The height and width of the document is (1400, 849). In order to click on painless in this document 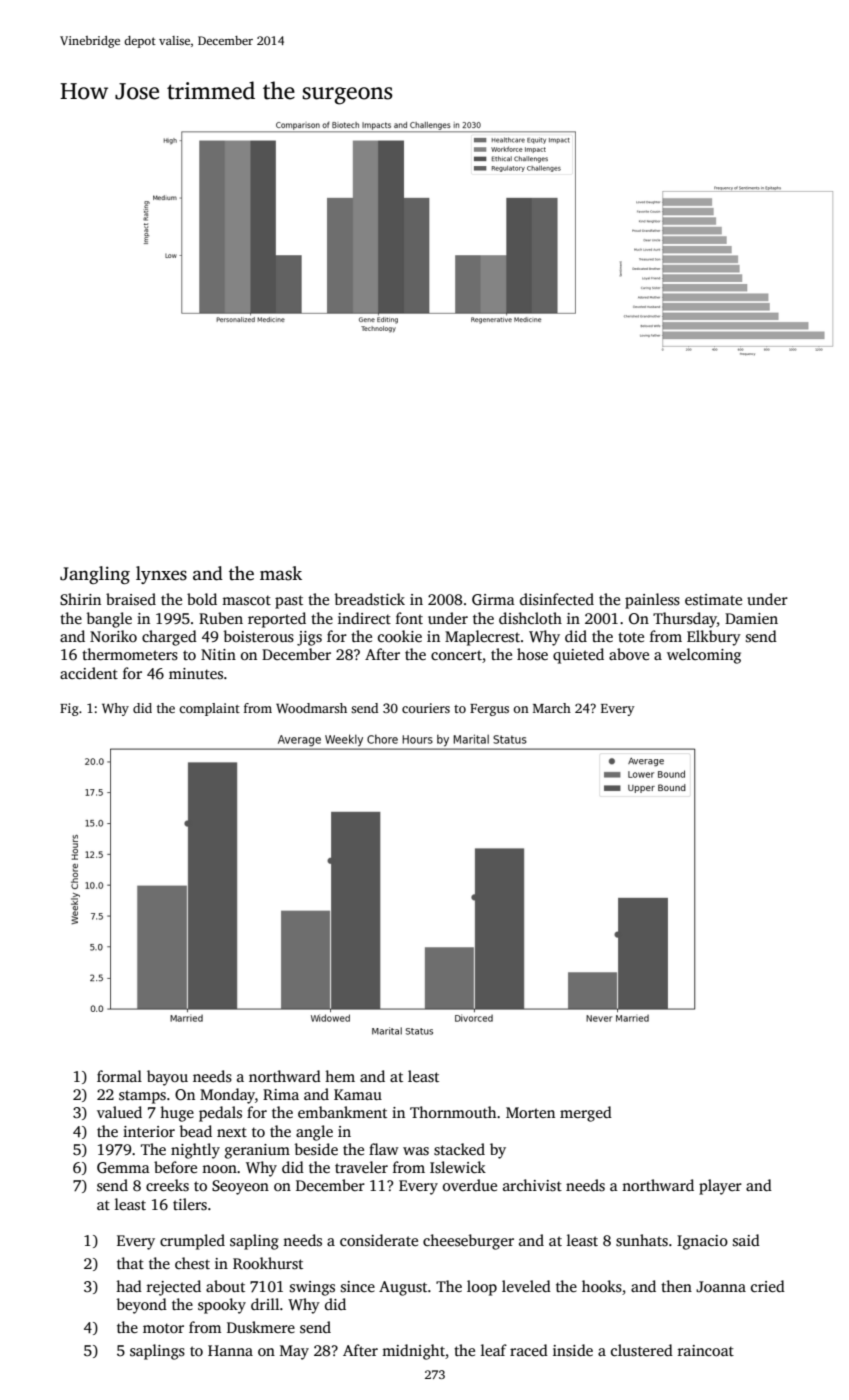, I will do `click(652, 601)`.
